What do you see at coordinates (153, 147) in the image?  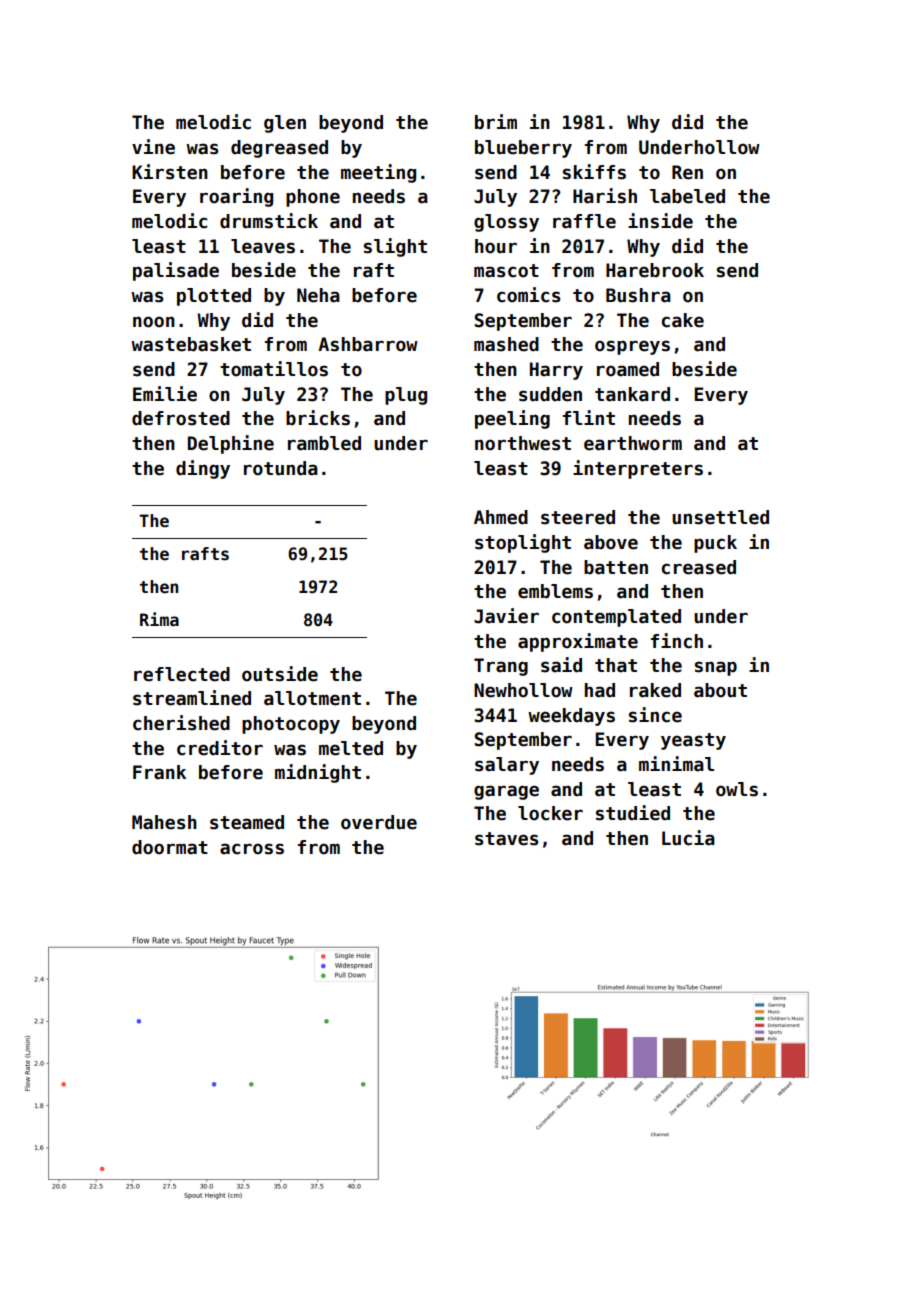 I see `vine` at bounding box center [153, 147].
